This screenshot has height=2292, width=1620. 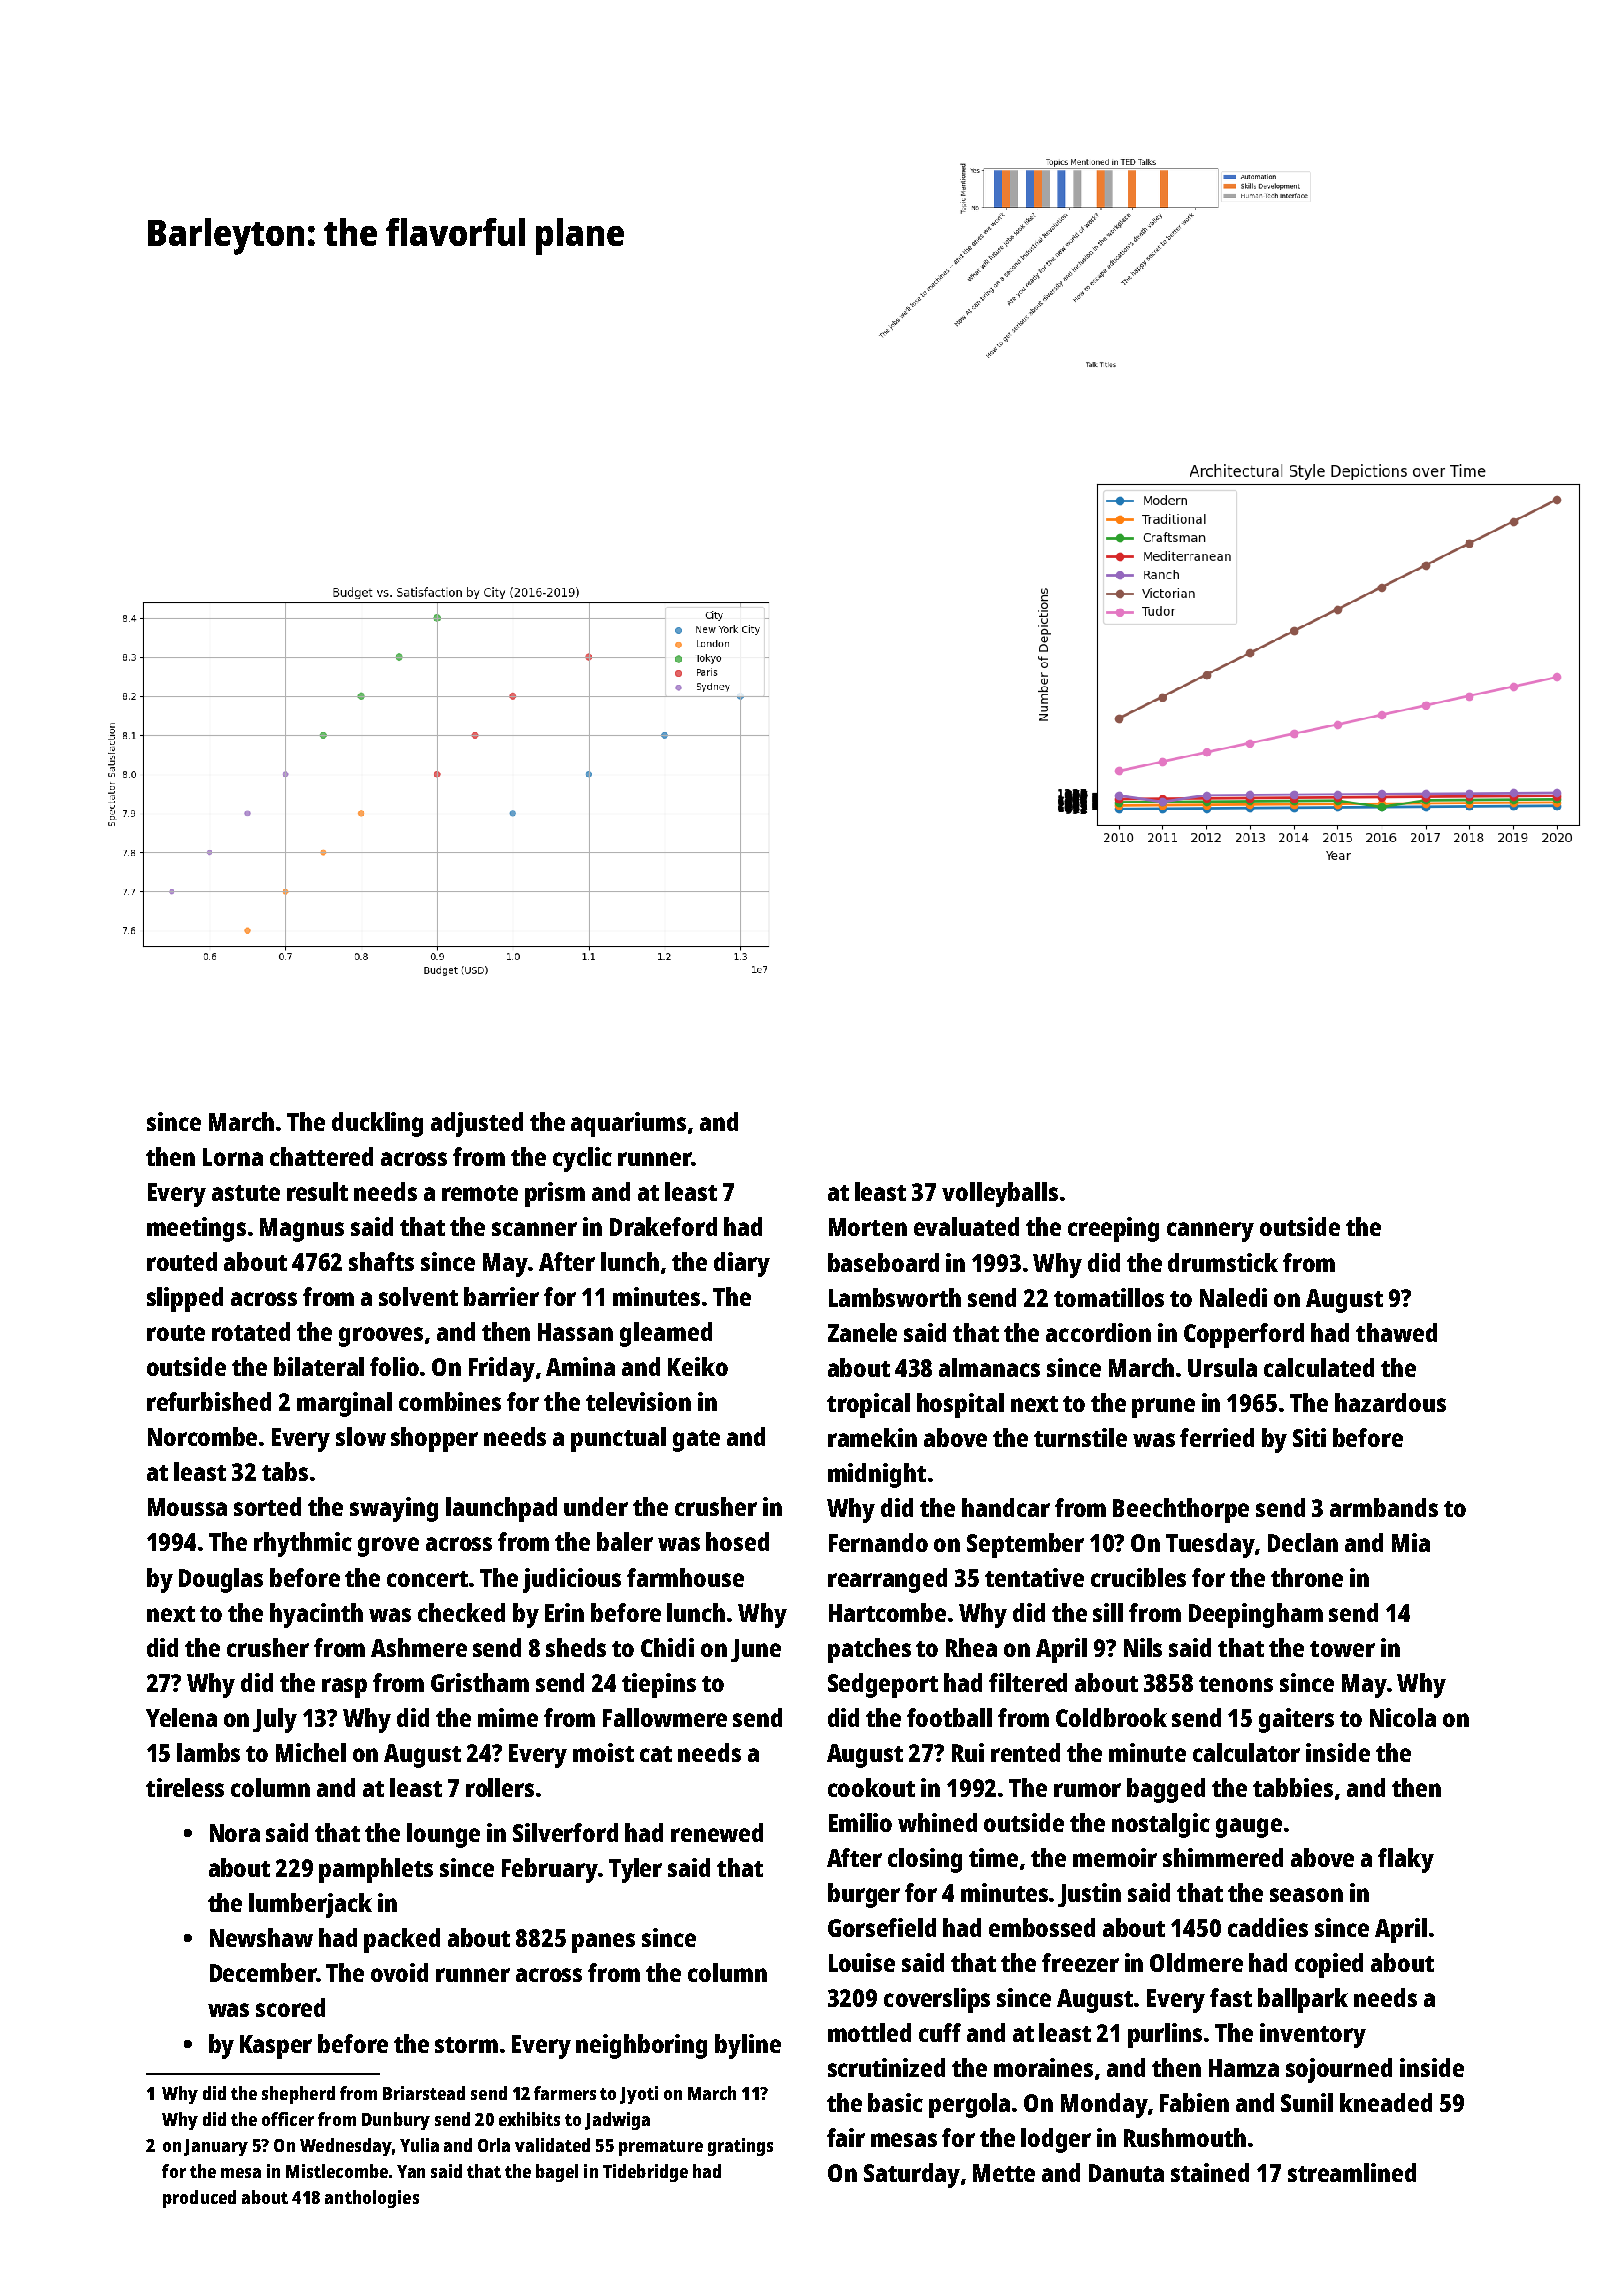 What do you see at coordinates (949, 1717) in the screenshot?
I see `football` at bounding box center [949, 1717].
